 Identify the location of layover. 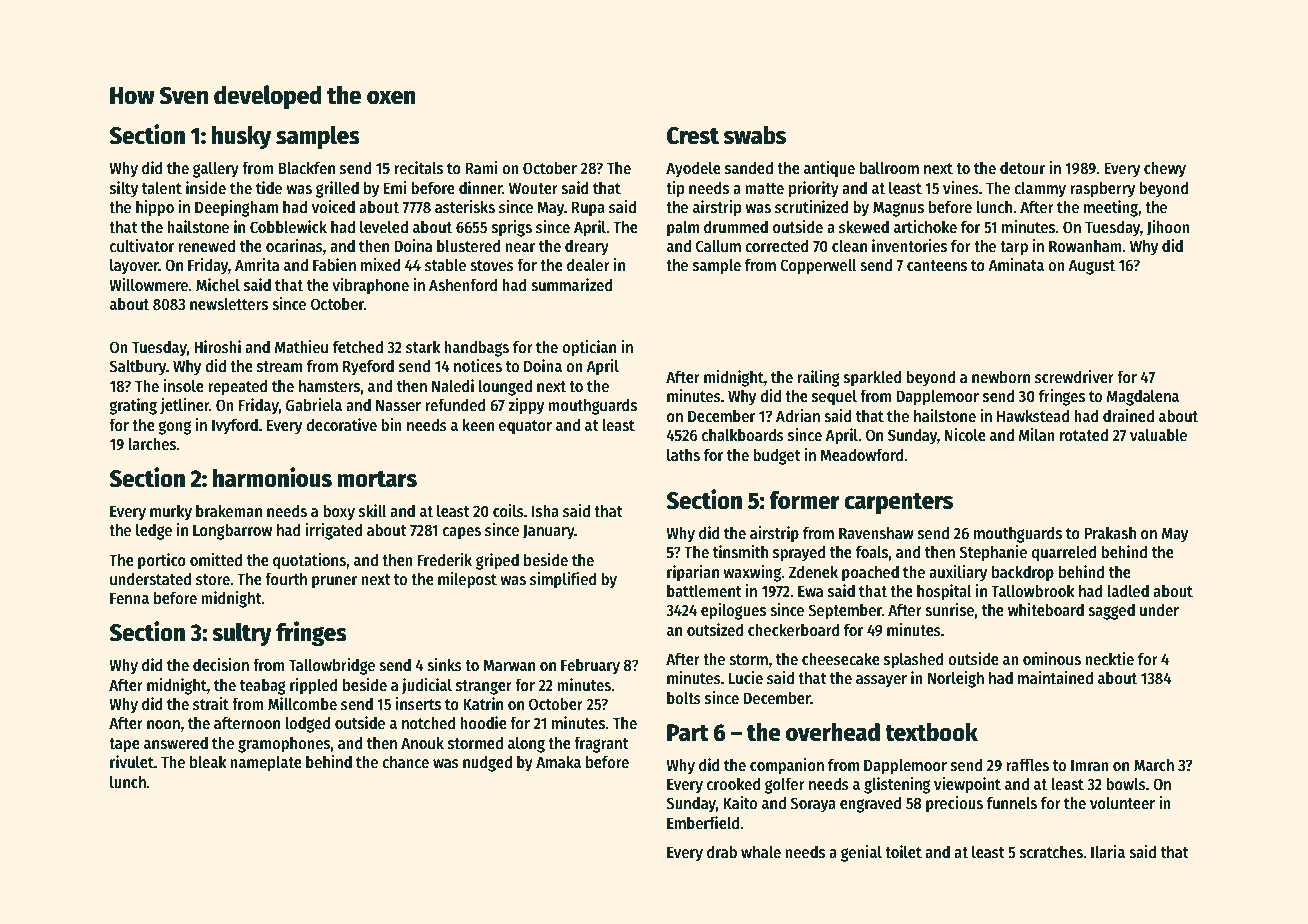
(134, 267).
